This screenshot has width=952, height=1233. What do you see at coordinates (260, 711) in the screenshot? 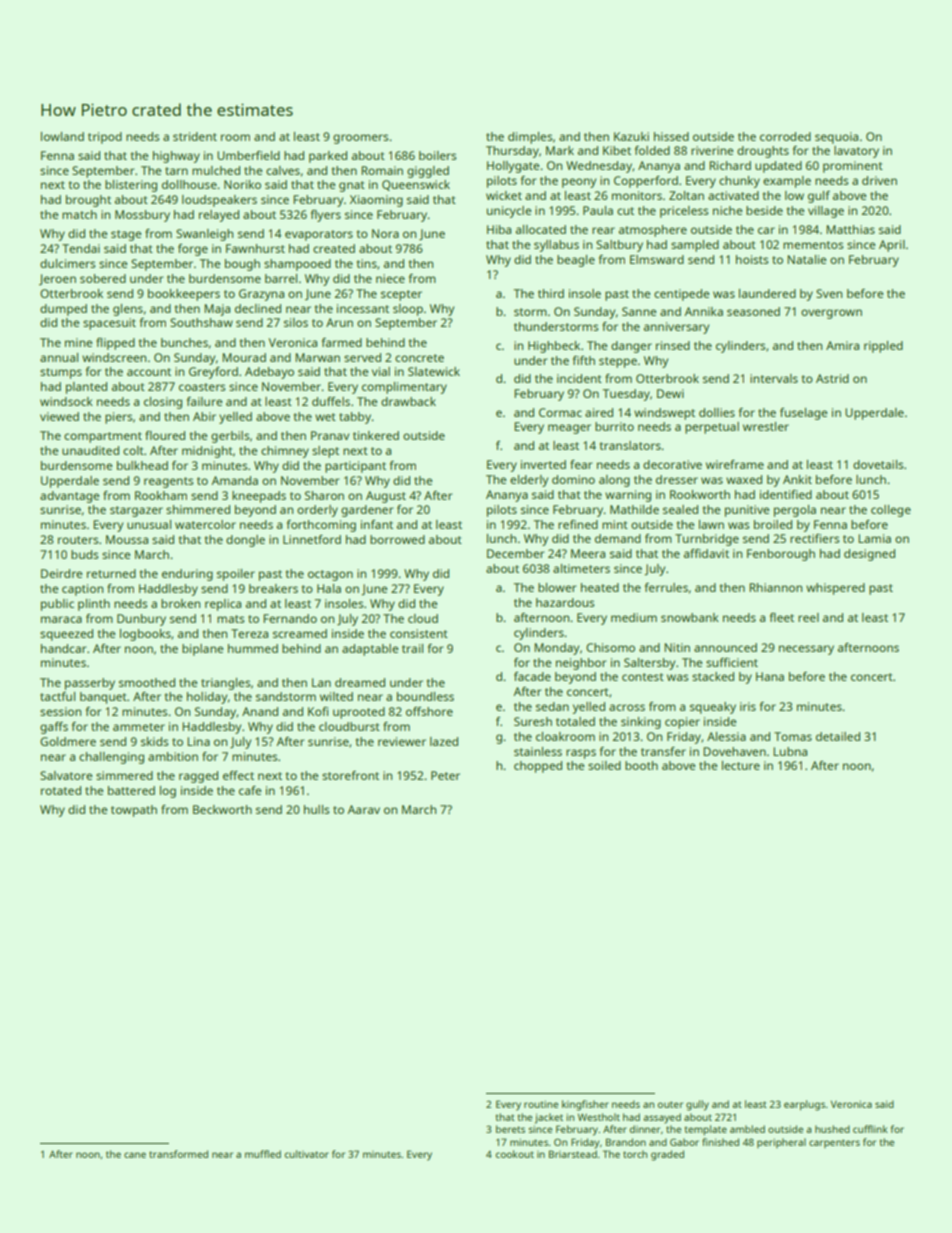
I see `Anand` at bounding box center [260, 711].
